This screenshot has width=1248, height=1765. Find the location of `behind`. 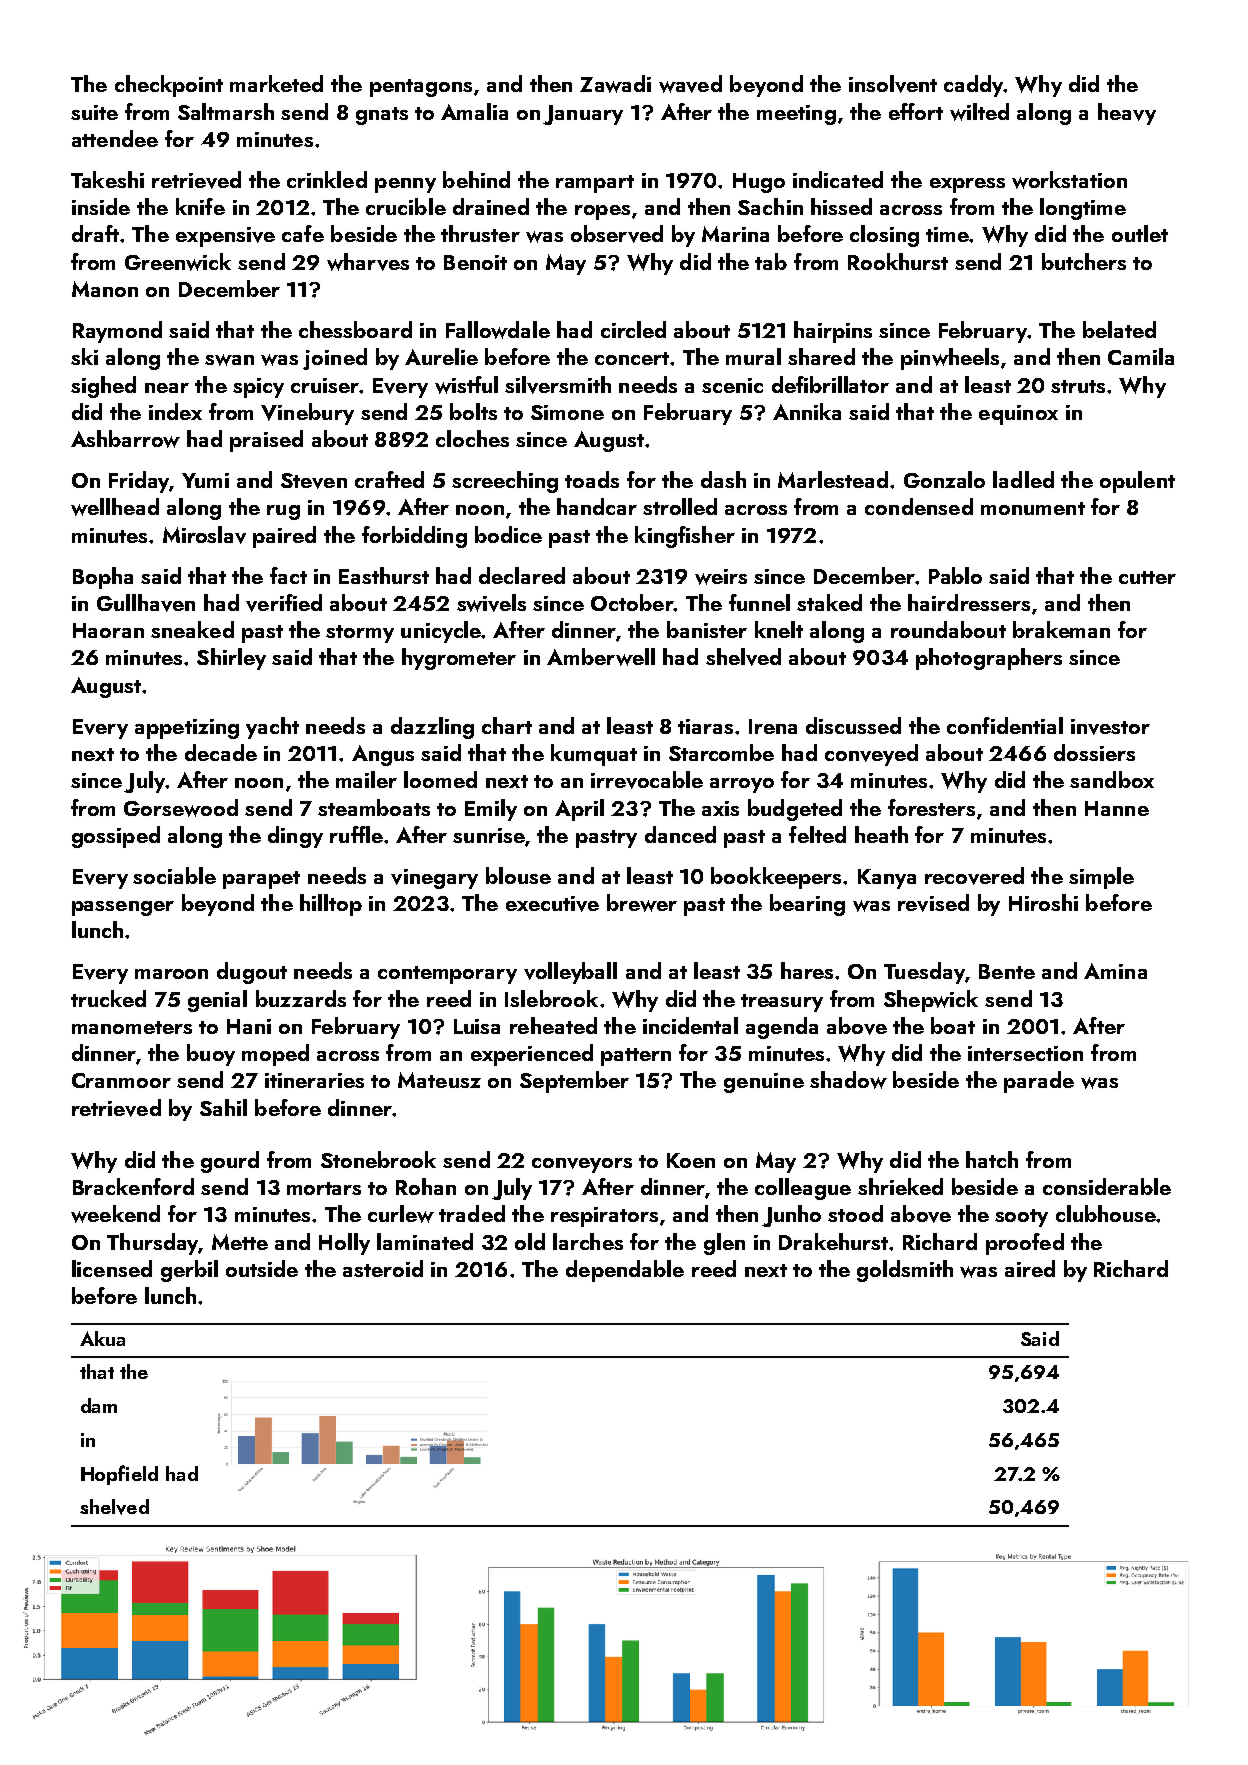

behind is located at coordinates (476, 179).
